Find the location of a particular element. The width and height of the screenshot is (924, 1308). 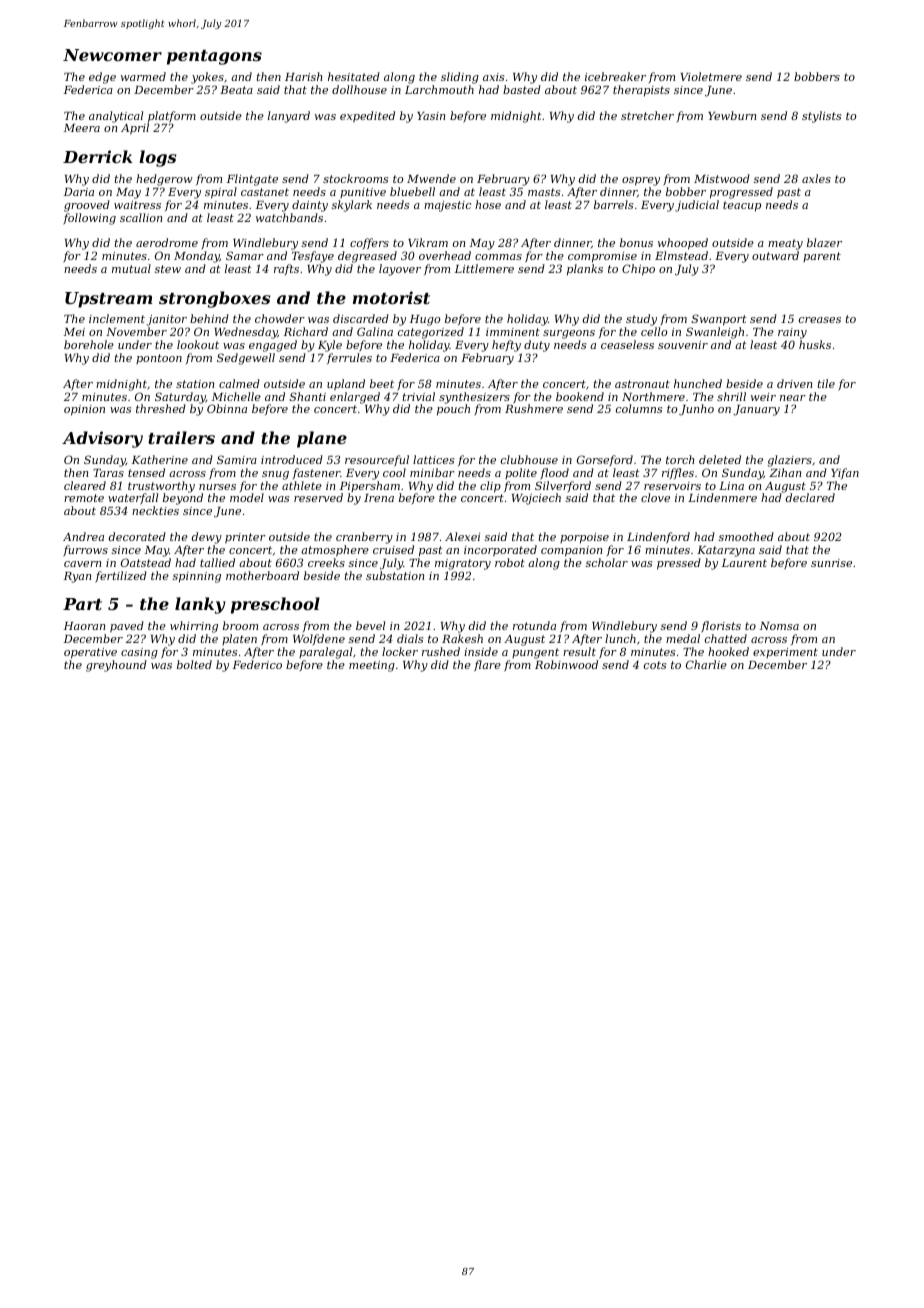

pentagons is located at coordinates (214, 57).
